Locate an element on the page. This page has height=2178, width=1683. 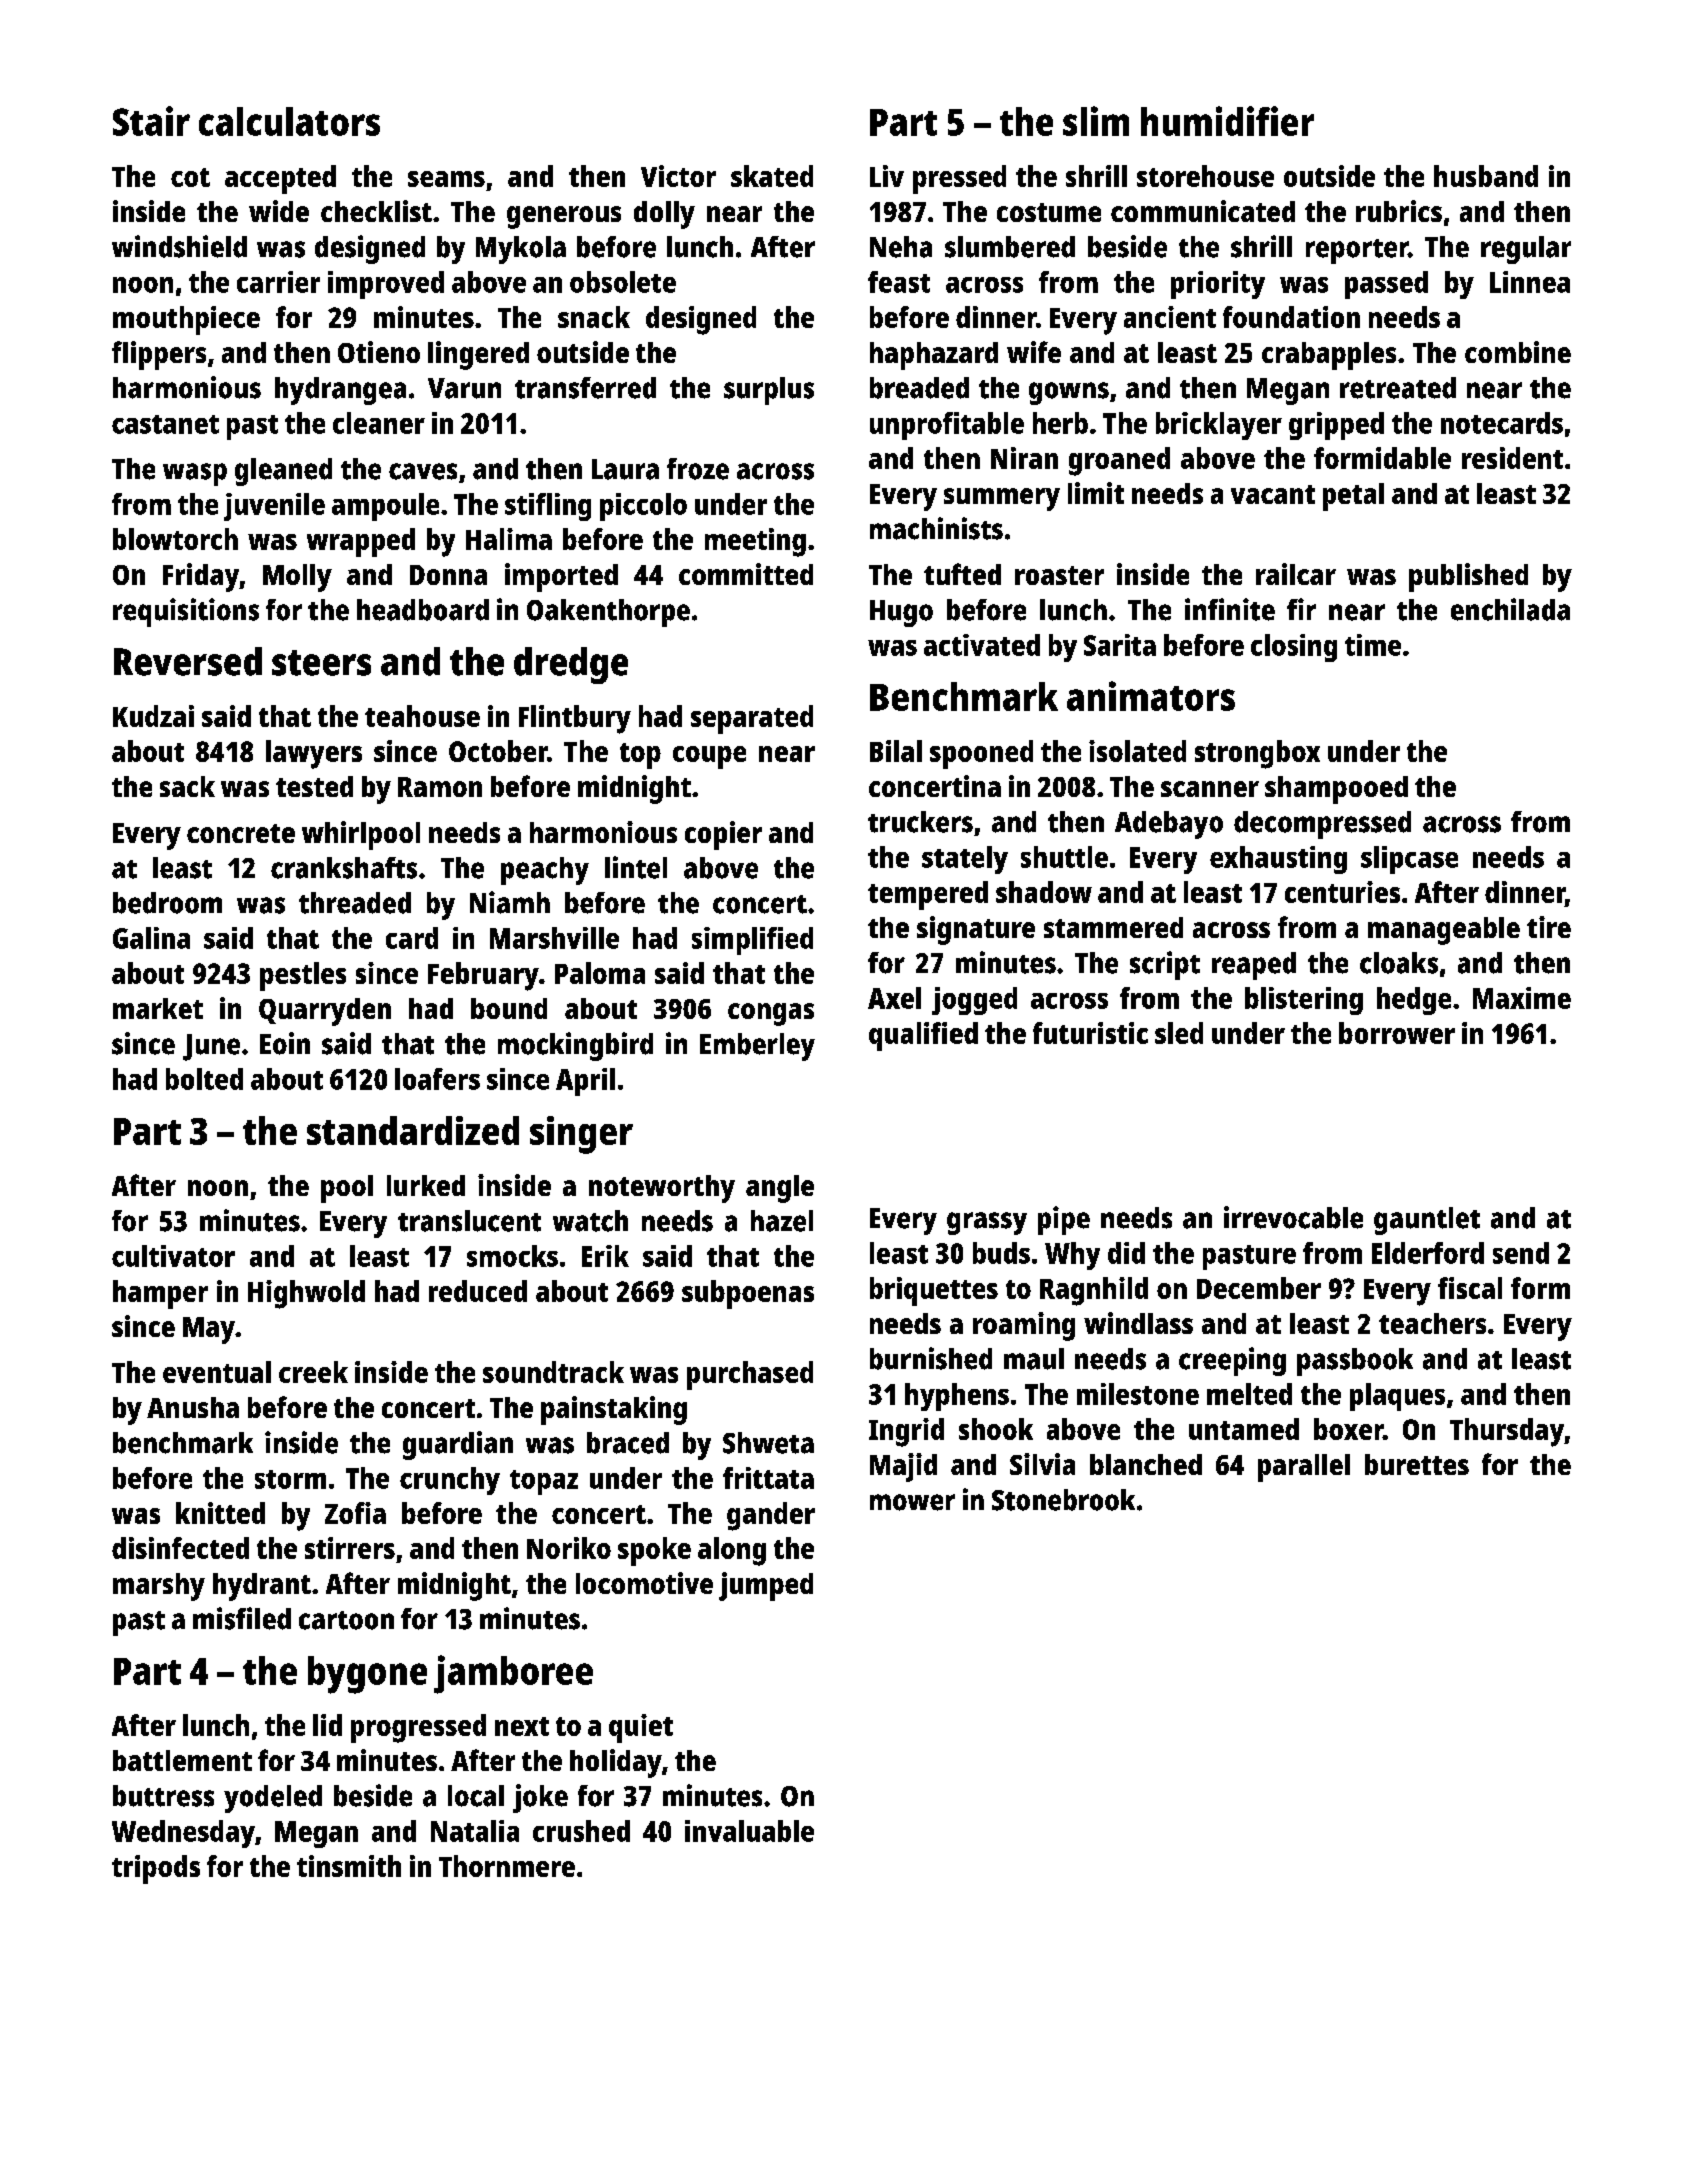
Linnea is located at coordinates (1530, 282).
